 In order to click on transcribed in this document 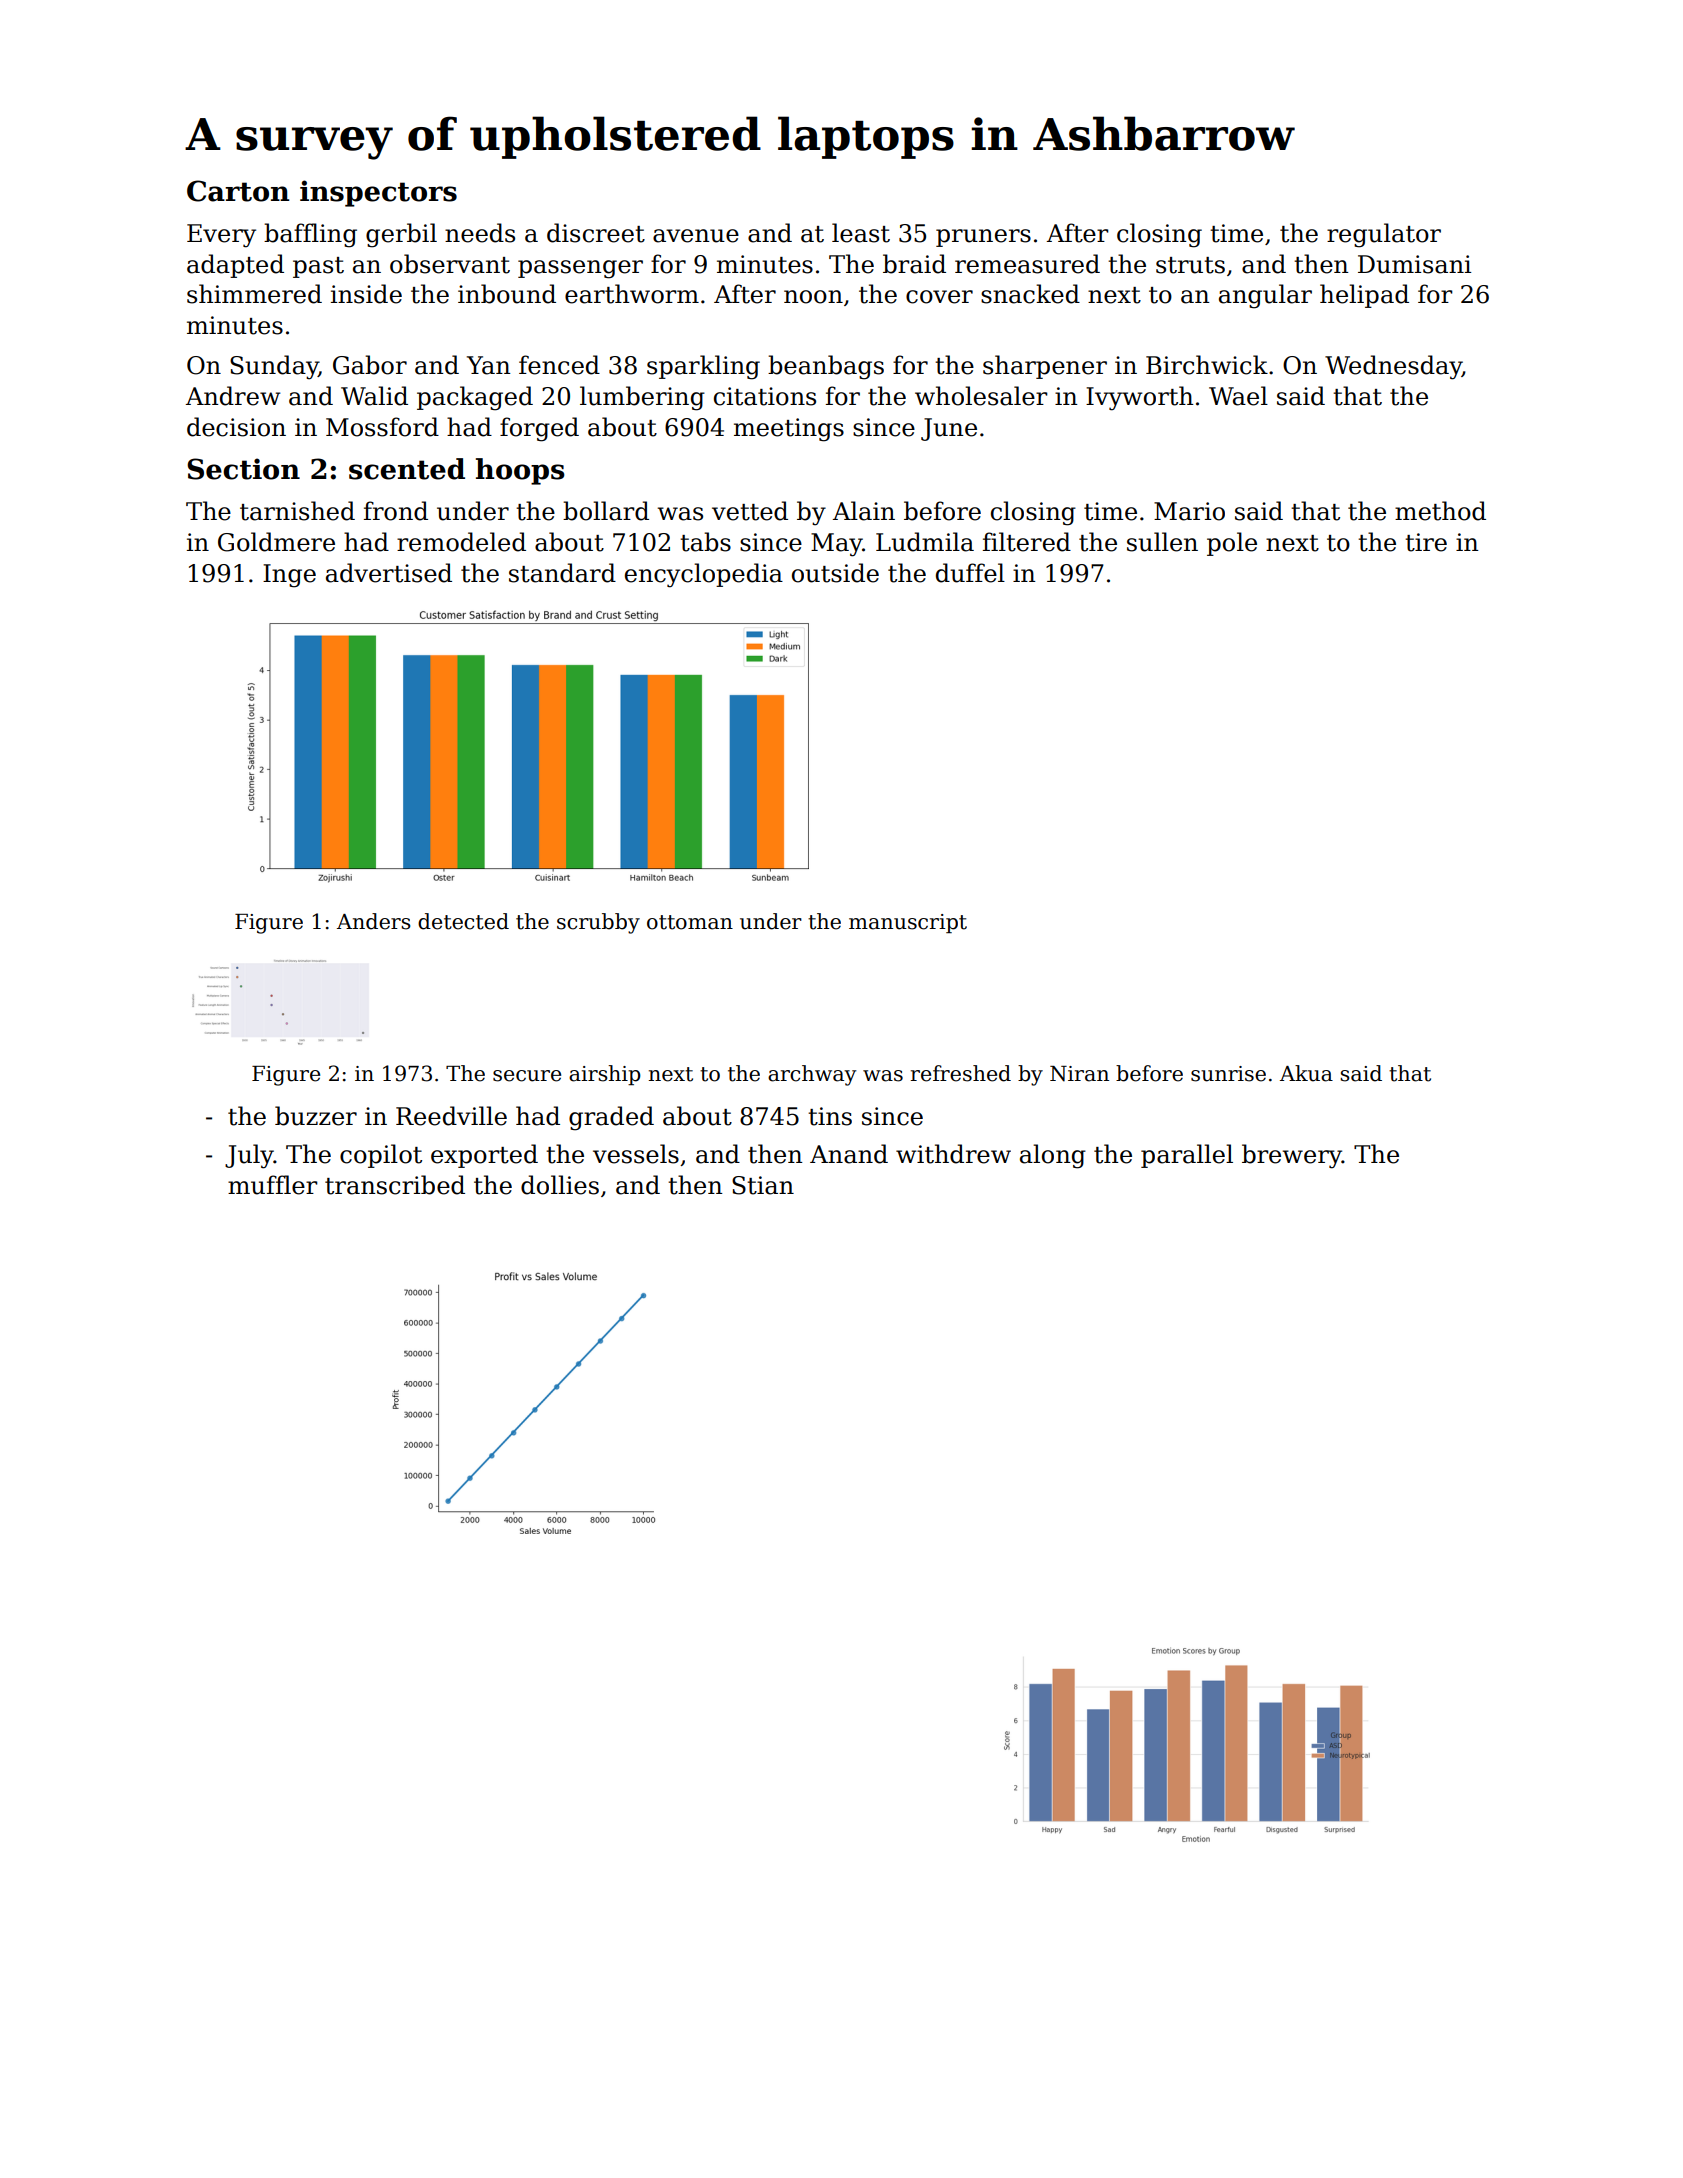, I will do `click(395, 1185)`.
